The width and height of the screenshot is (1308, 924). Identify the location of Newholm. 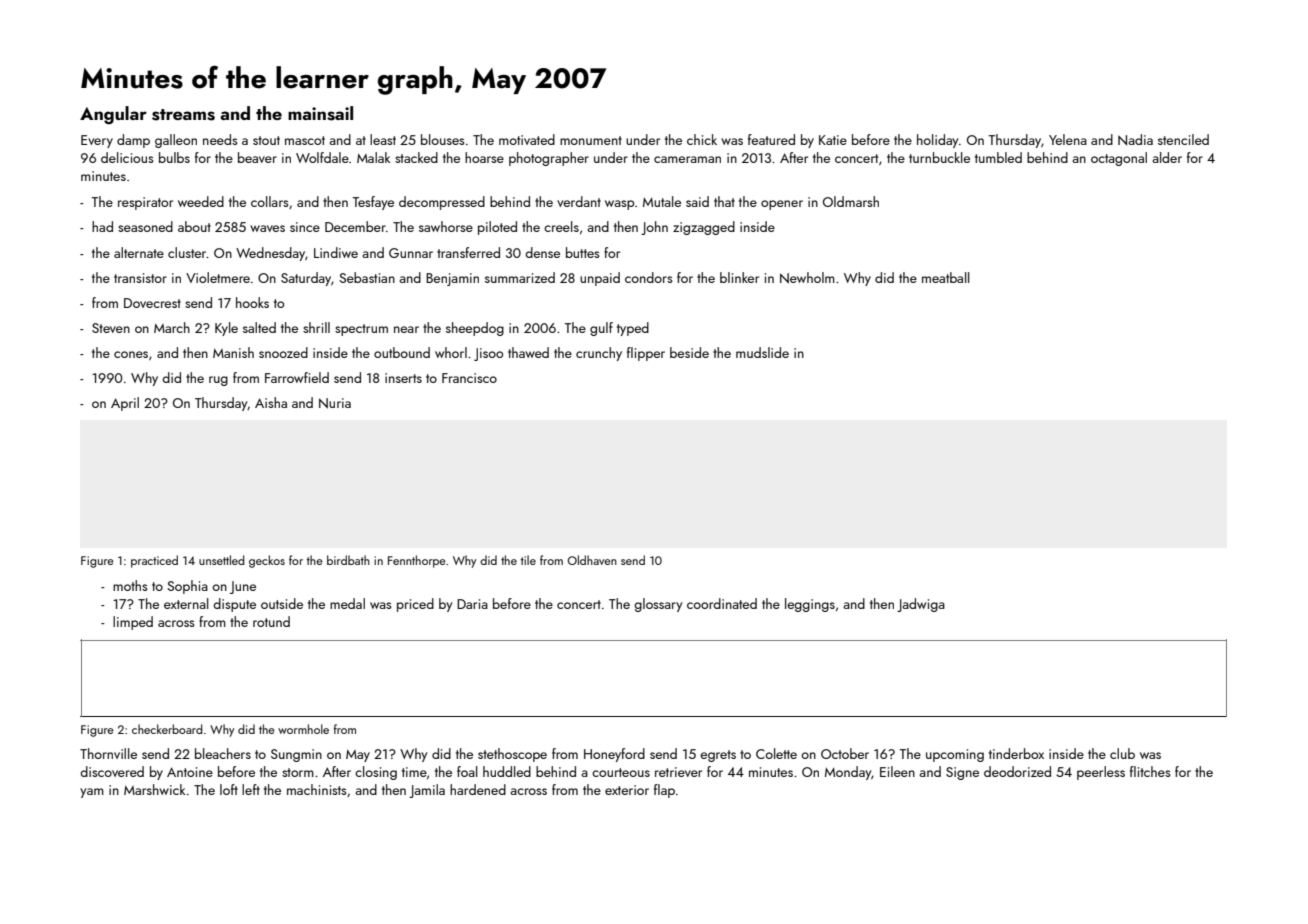
(807, 278).
